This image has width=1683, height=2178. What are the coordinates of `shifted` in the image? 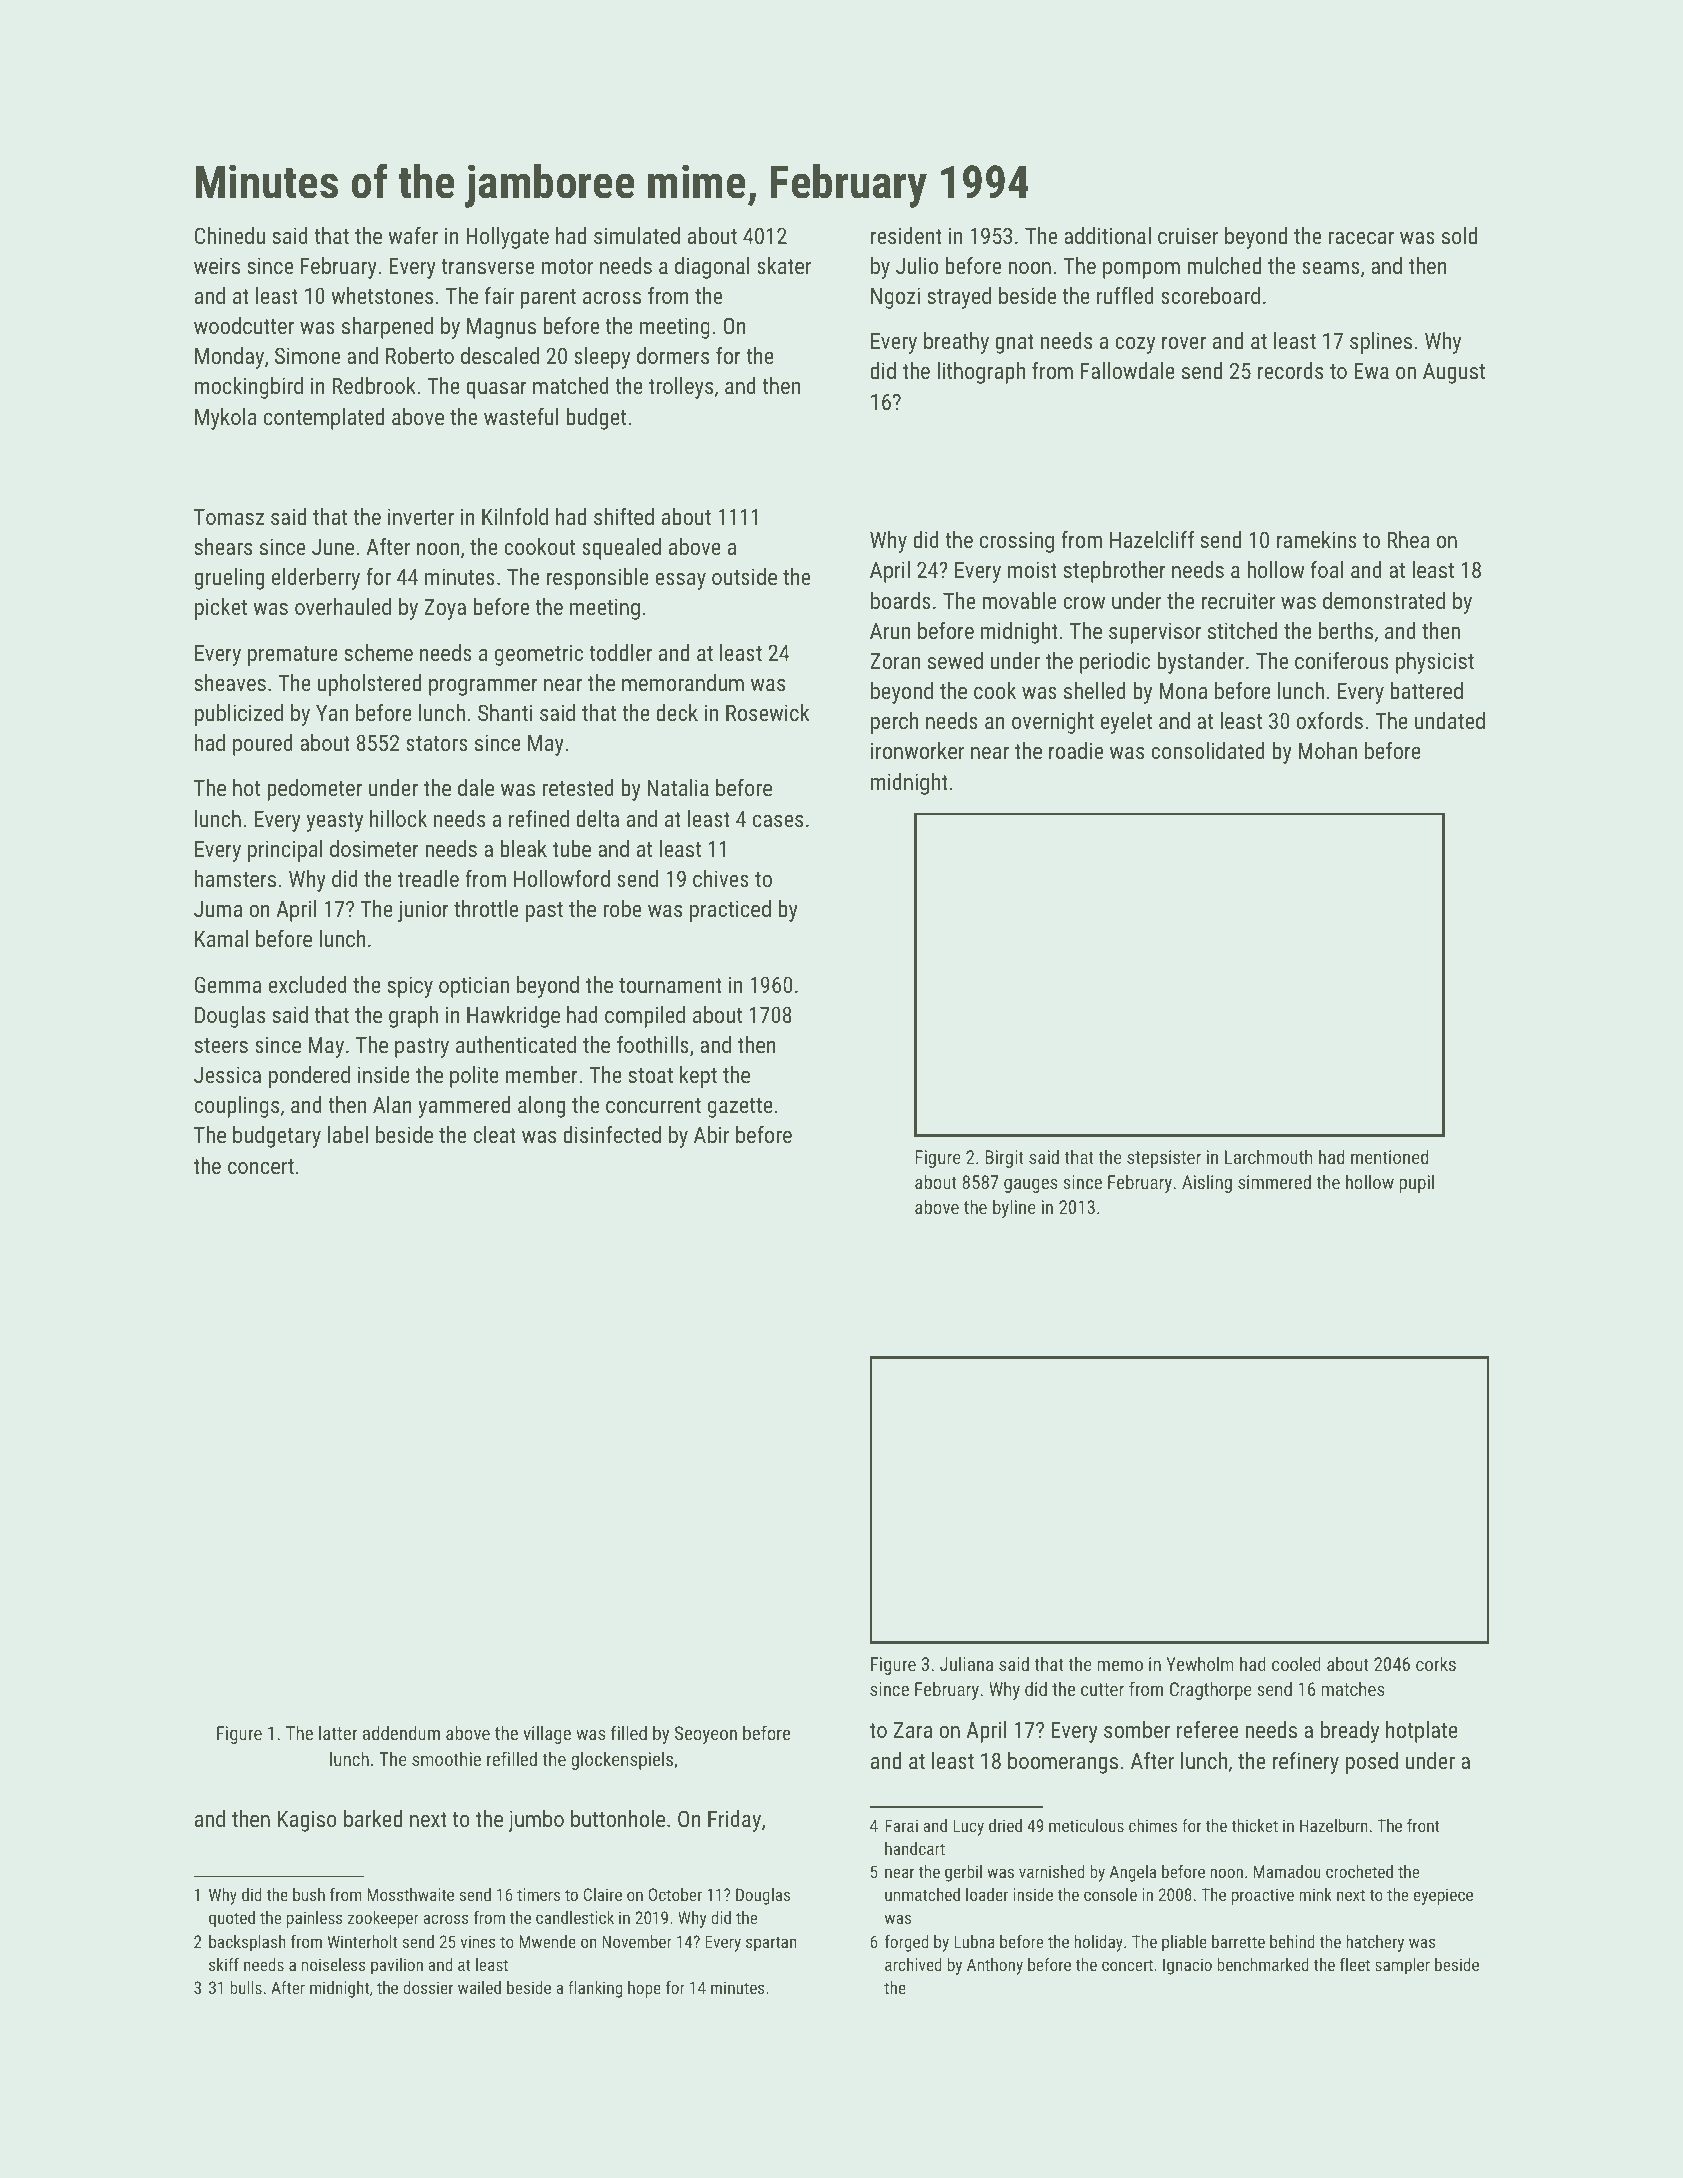 It's located at (624, 516).
